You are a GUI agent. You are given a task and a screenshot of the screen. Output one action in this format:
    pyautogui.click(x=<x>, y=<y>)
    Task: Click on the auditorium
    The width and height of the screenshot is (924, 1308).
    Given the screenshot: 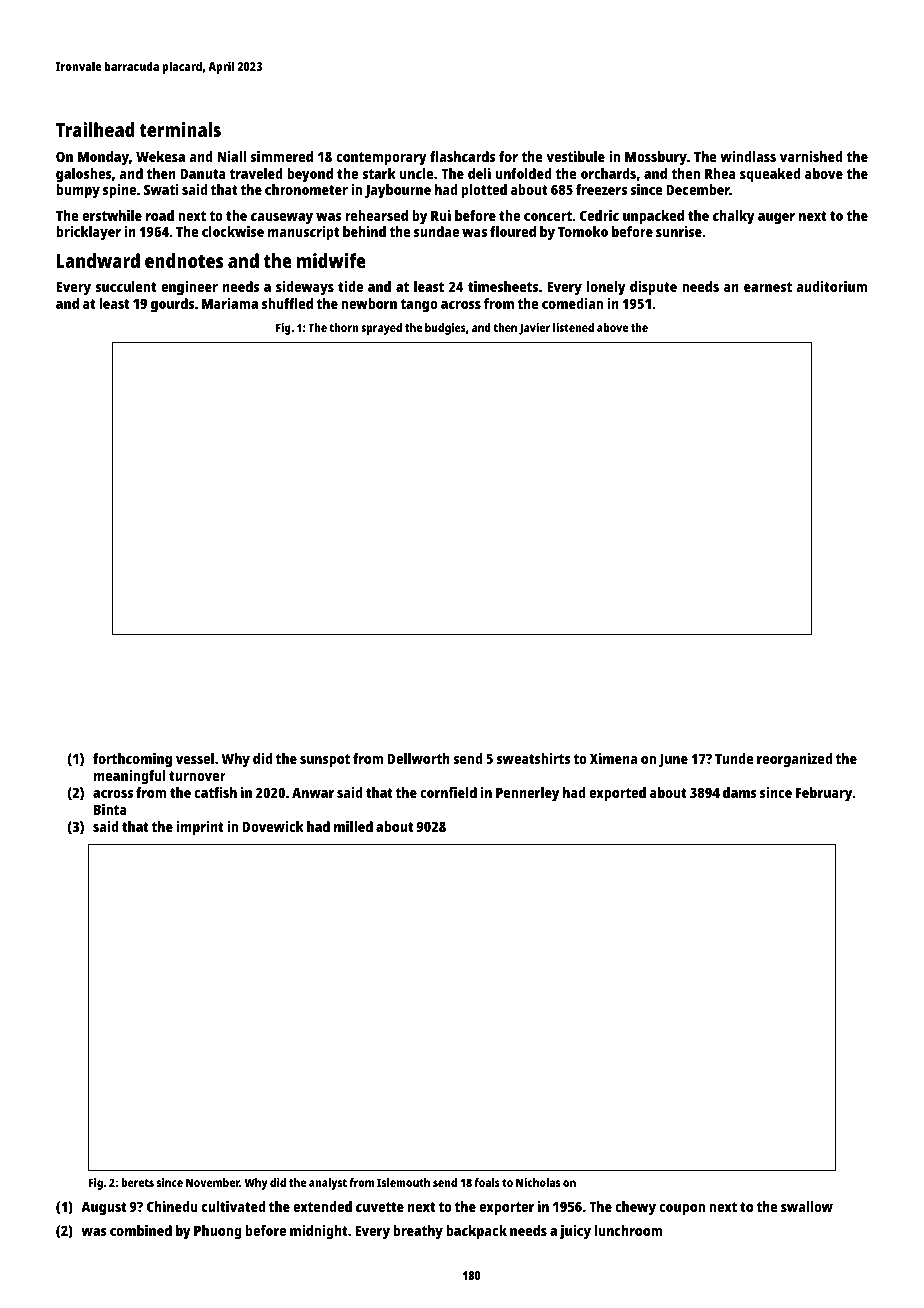 What is the action you would take?
    pyautogui.click(x=831, y=286)
